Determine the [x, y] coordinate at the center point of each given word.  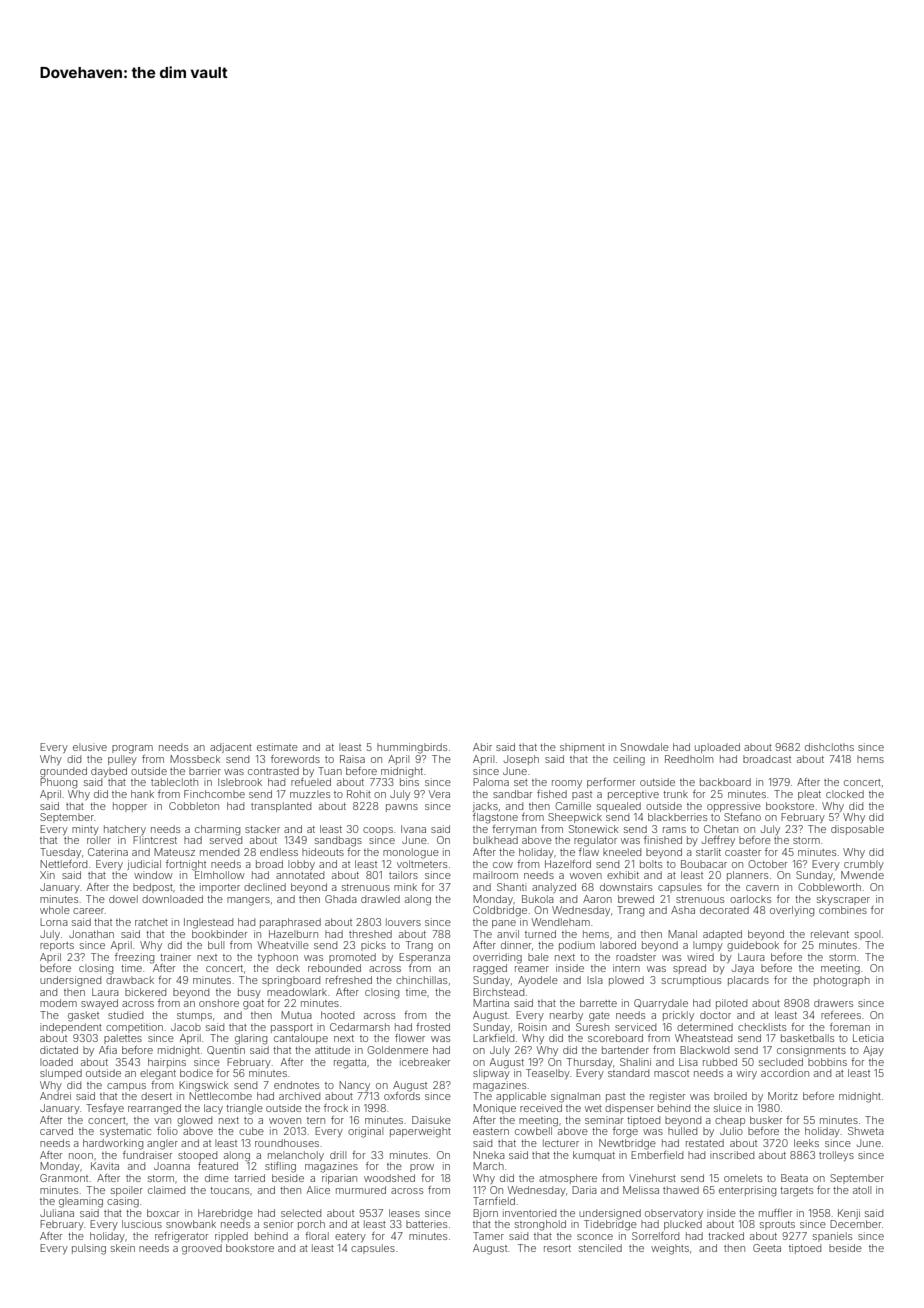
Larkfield [493, 1038]
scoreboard [615, 1038]
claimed [166, 1190]
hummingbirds [412, 748]
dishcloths [829, 747]
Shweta [866, 1131]
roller [99, 840]
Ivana [413, 829]
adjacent [231, 748]
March [488, 1166]
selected [301, 1213]
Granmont [64, 1178]
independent [71, 1028]
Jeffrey [718, 841]
